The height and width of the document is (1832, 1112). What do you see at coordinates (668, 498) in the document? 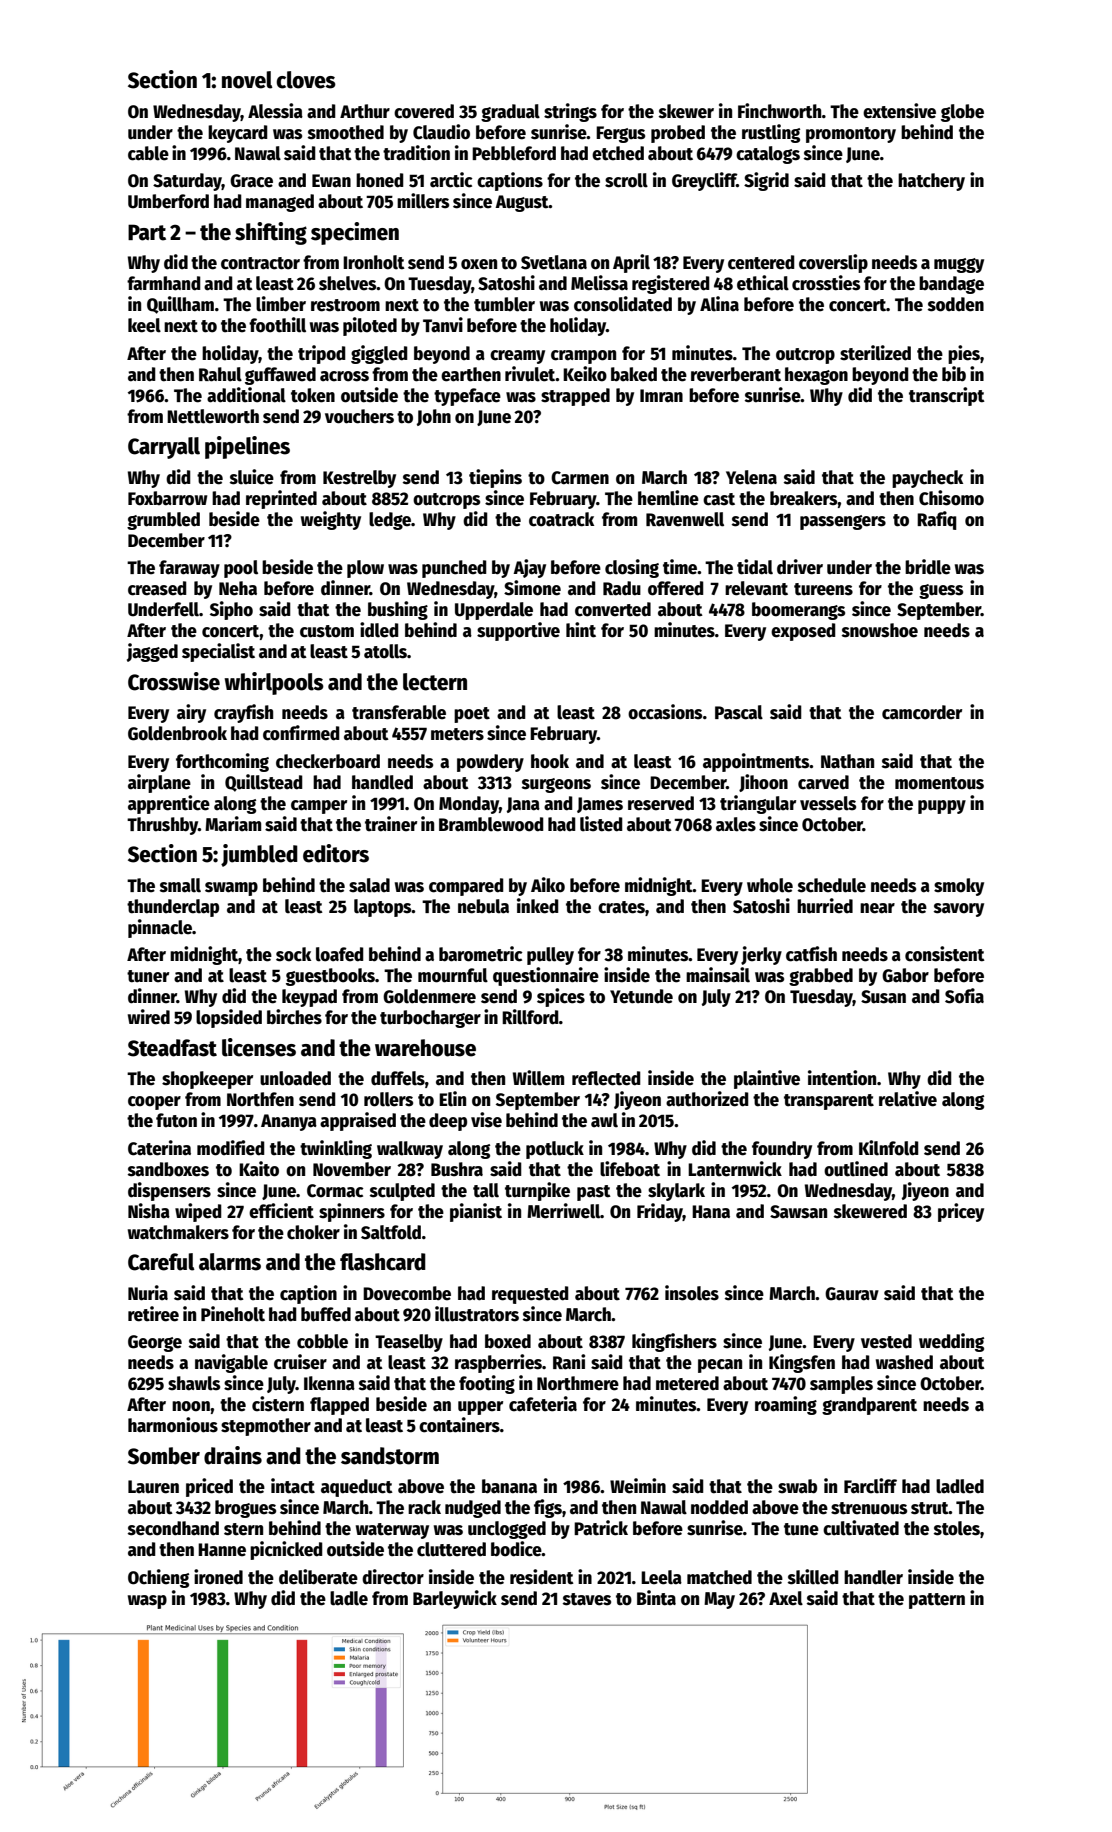
I see `hemline` at bounding box center [668, 498].
